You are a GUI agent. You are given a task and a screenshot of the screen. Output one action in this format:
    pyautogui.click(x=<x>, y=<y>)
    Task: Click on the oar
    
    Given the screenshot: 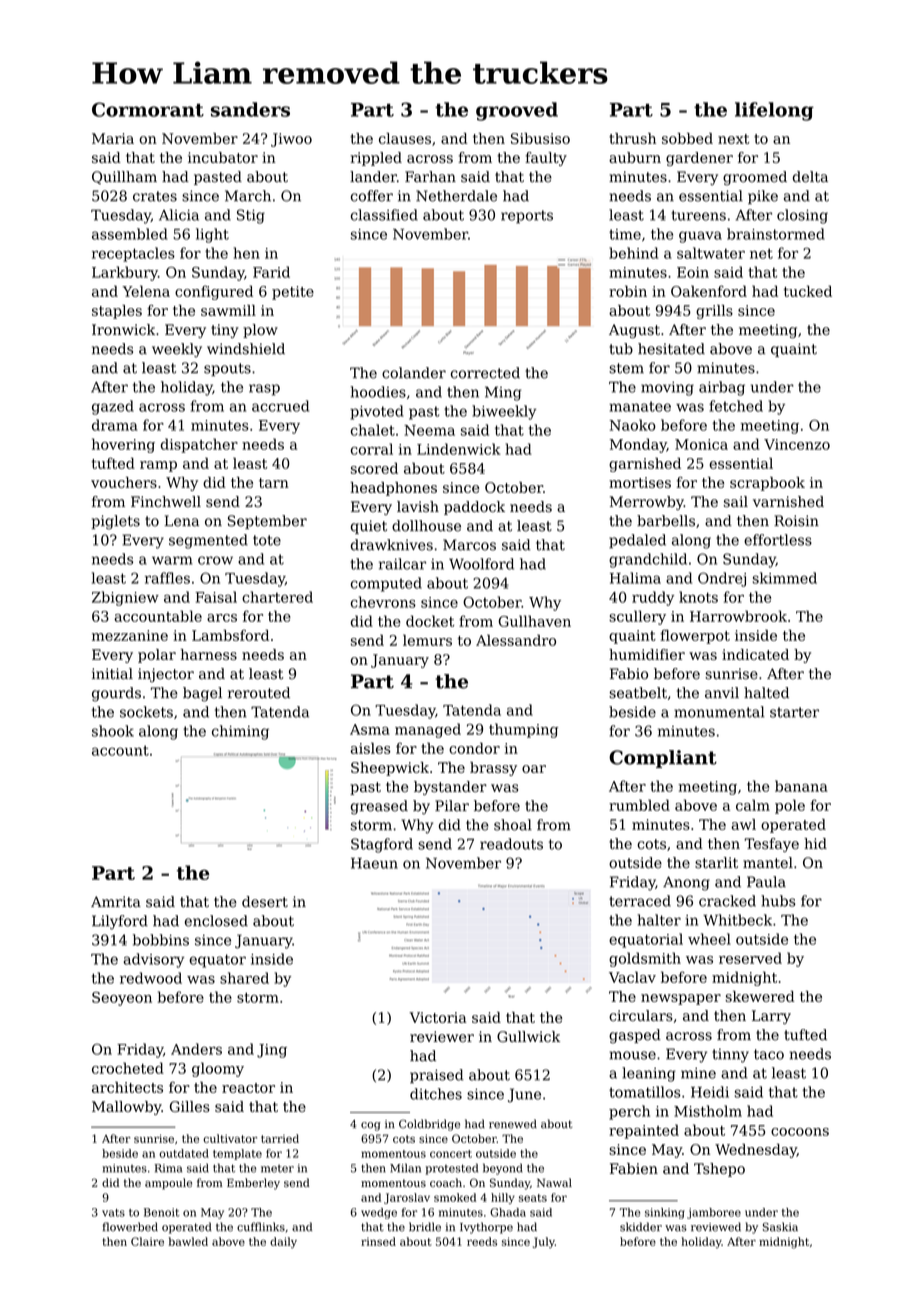 What is the action you would take?
    pyautogui.click(x=534, y=769)
